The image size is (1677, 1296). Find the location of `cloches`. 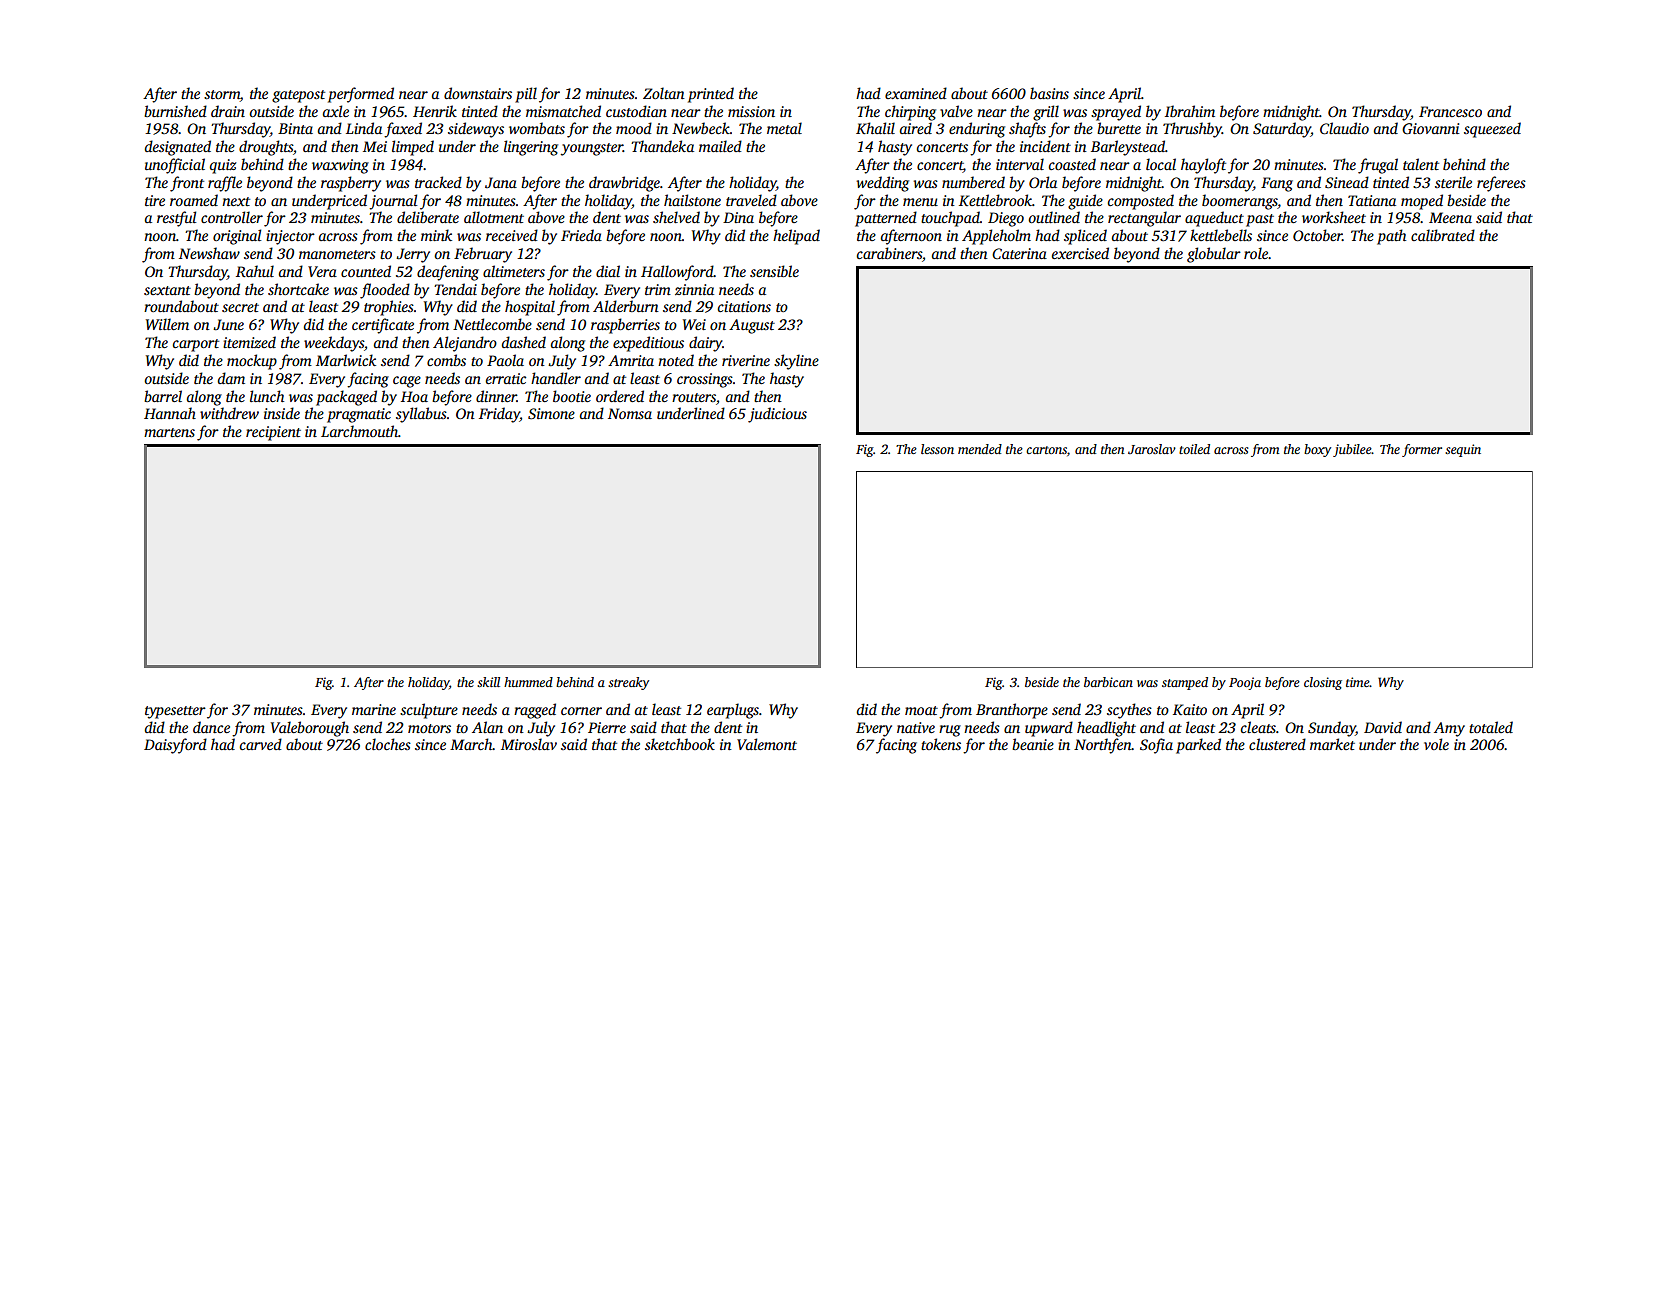

cloches is located at coordinates (388, 744).
